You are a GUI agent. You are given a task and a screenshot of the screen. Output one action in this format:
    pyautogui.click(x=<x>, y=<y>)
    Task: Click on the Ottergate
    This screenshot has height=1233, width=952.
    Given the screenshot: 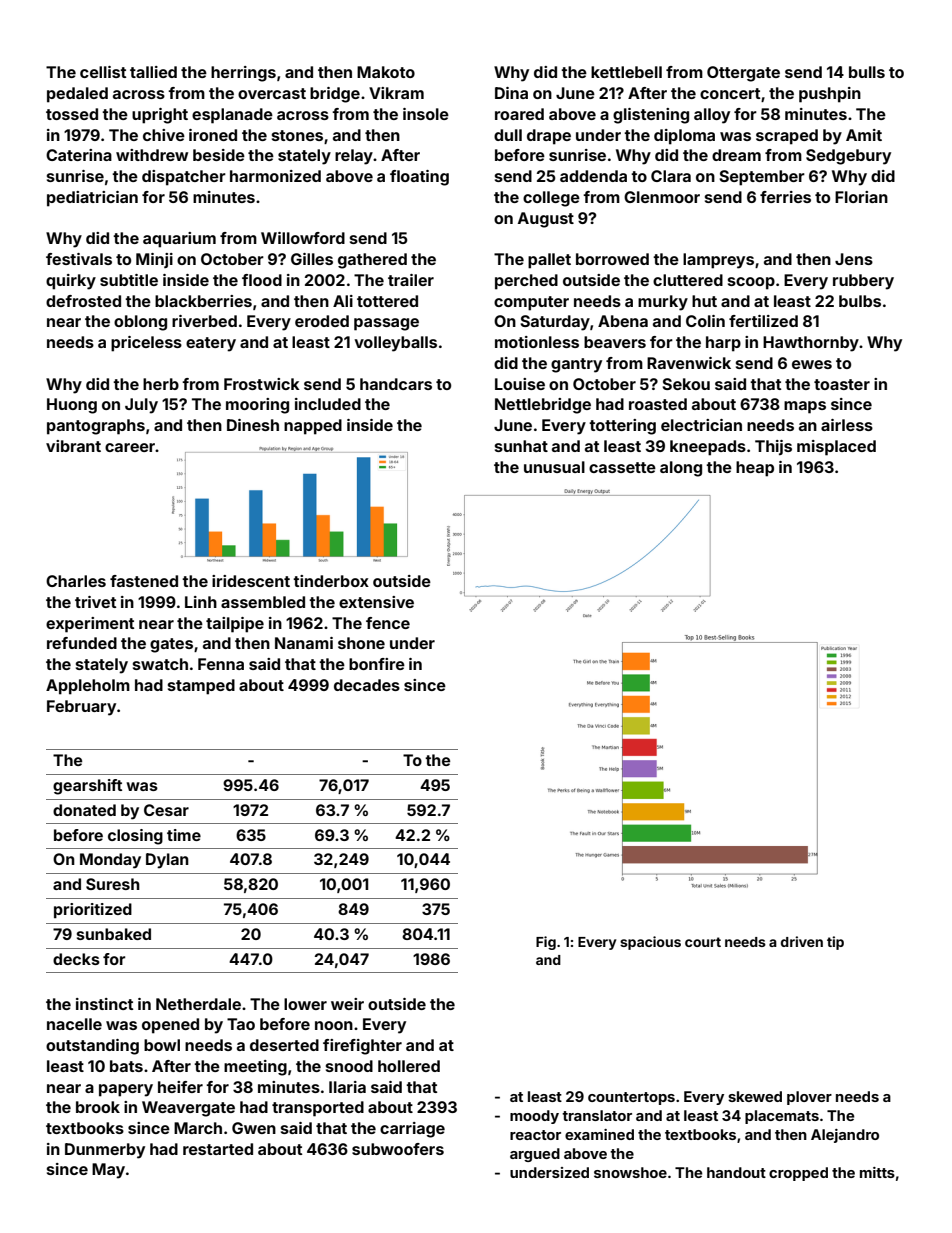 What is the action you would take?
    pyautogui.click(x=743, y=74)
